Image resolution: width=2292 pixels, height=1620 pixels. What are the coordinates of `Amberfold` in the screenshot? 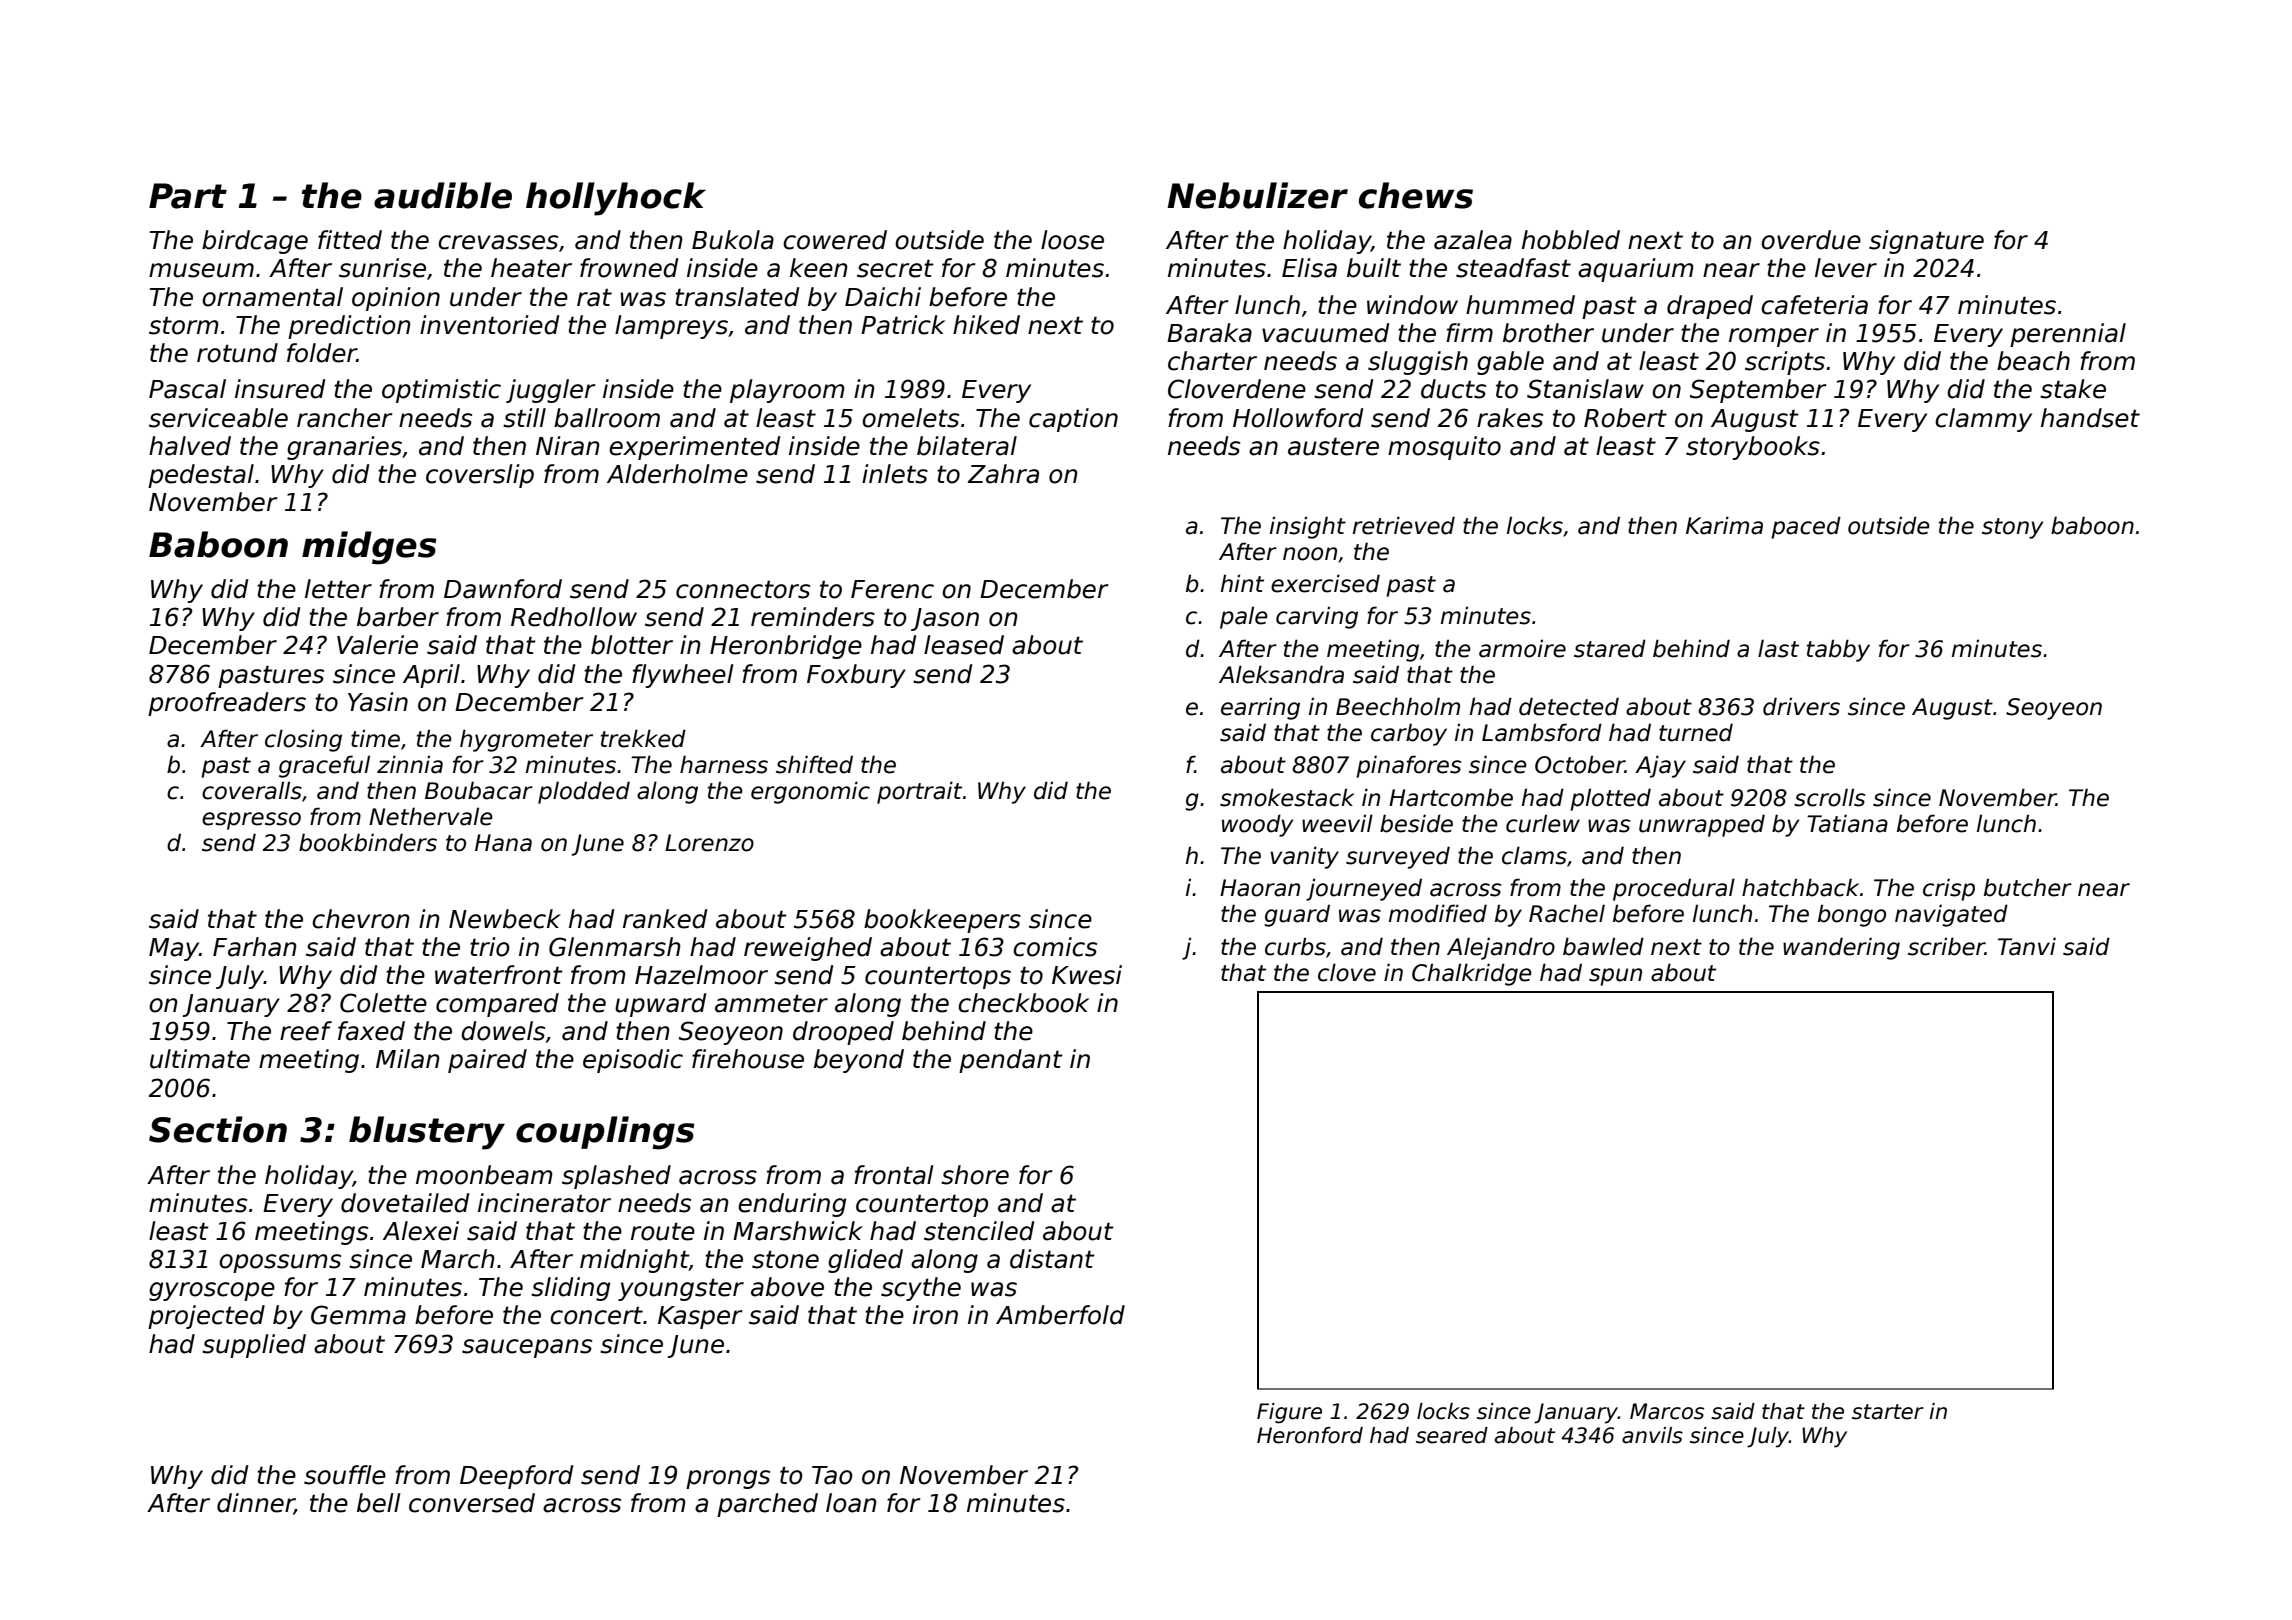 It's located at (1060, 1315).
